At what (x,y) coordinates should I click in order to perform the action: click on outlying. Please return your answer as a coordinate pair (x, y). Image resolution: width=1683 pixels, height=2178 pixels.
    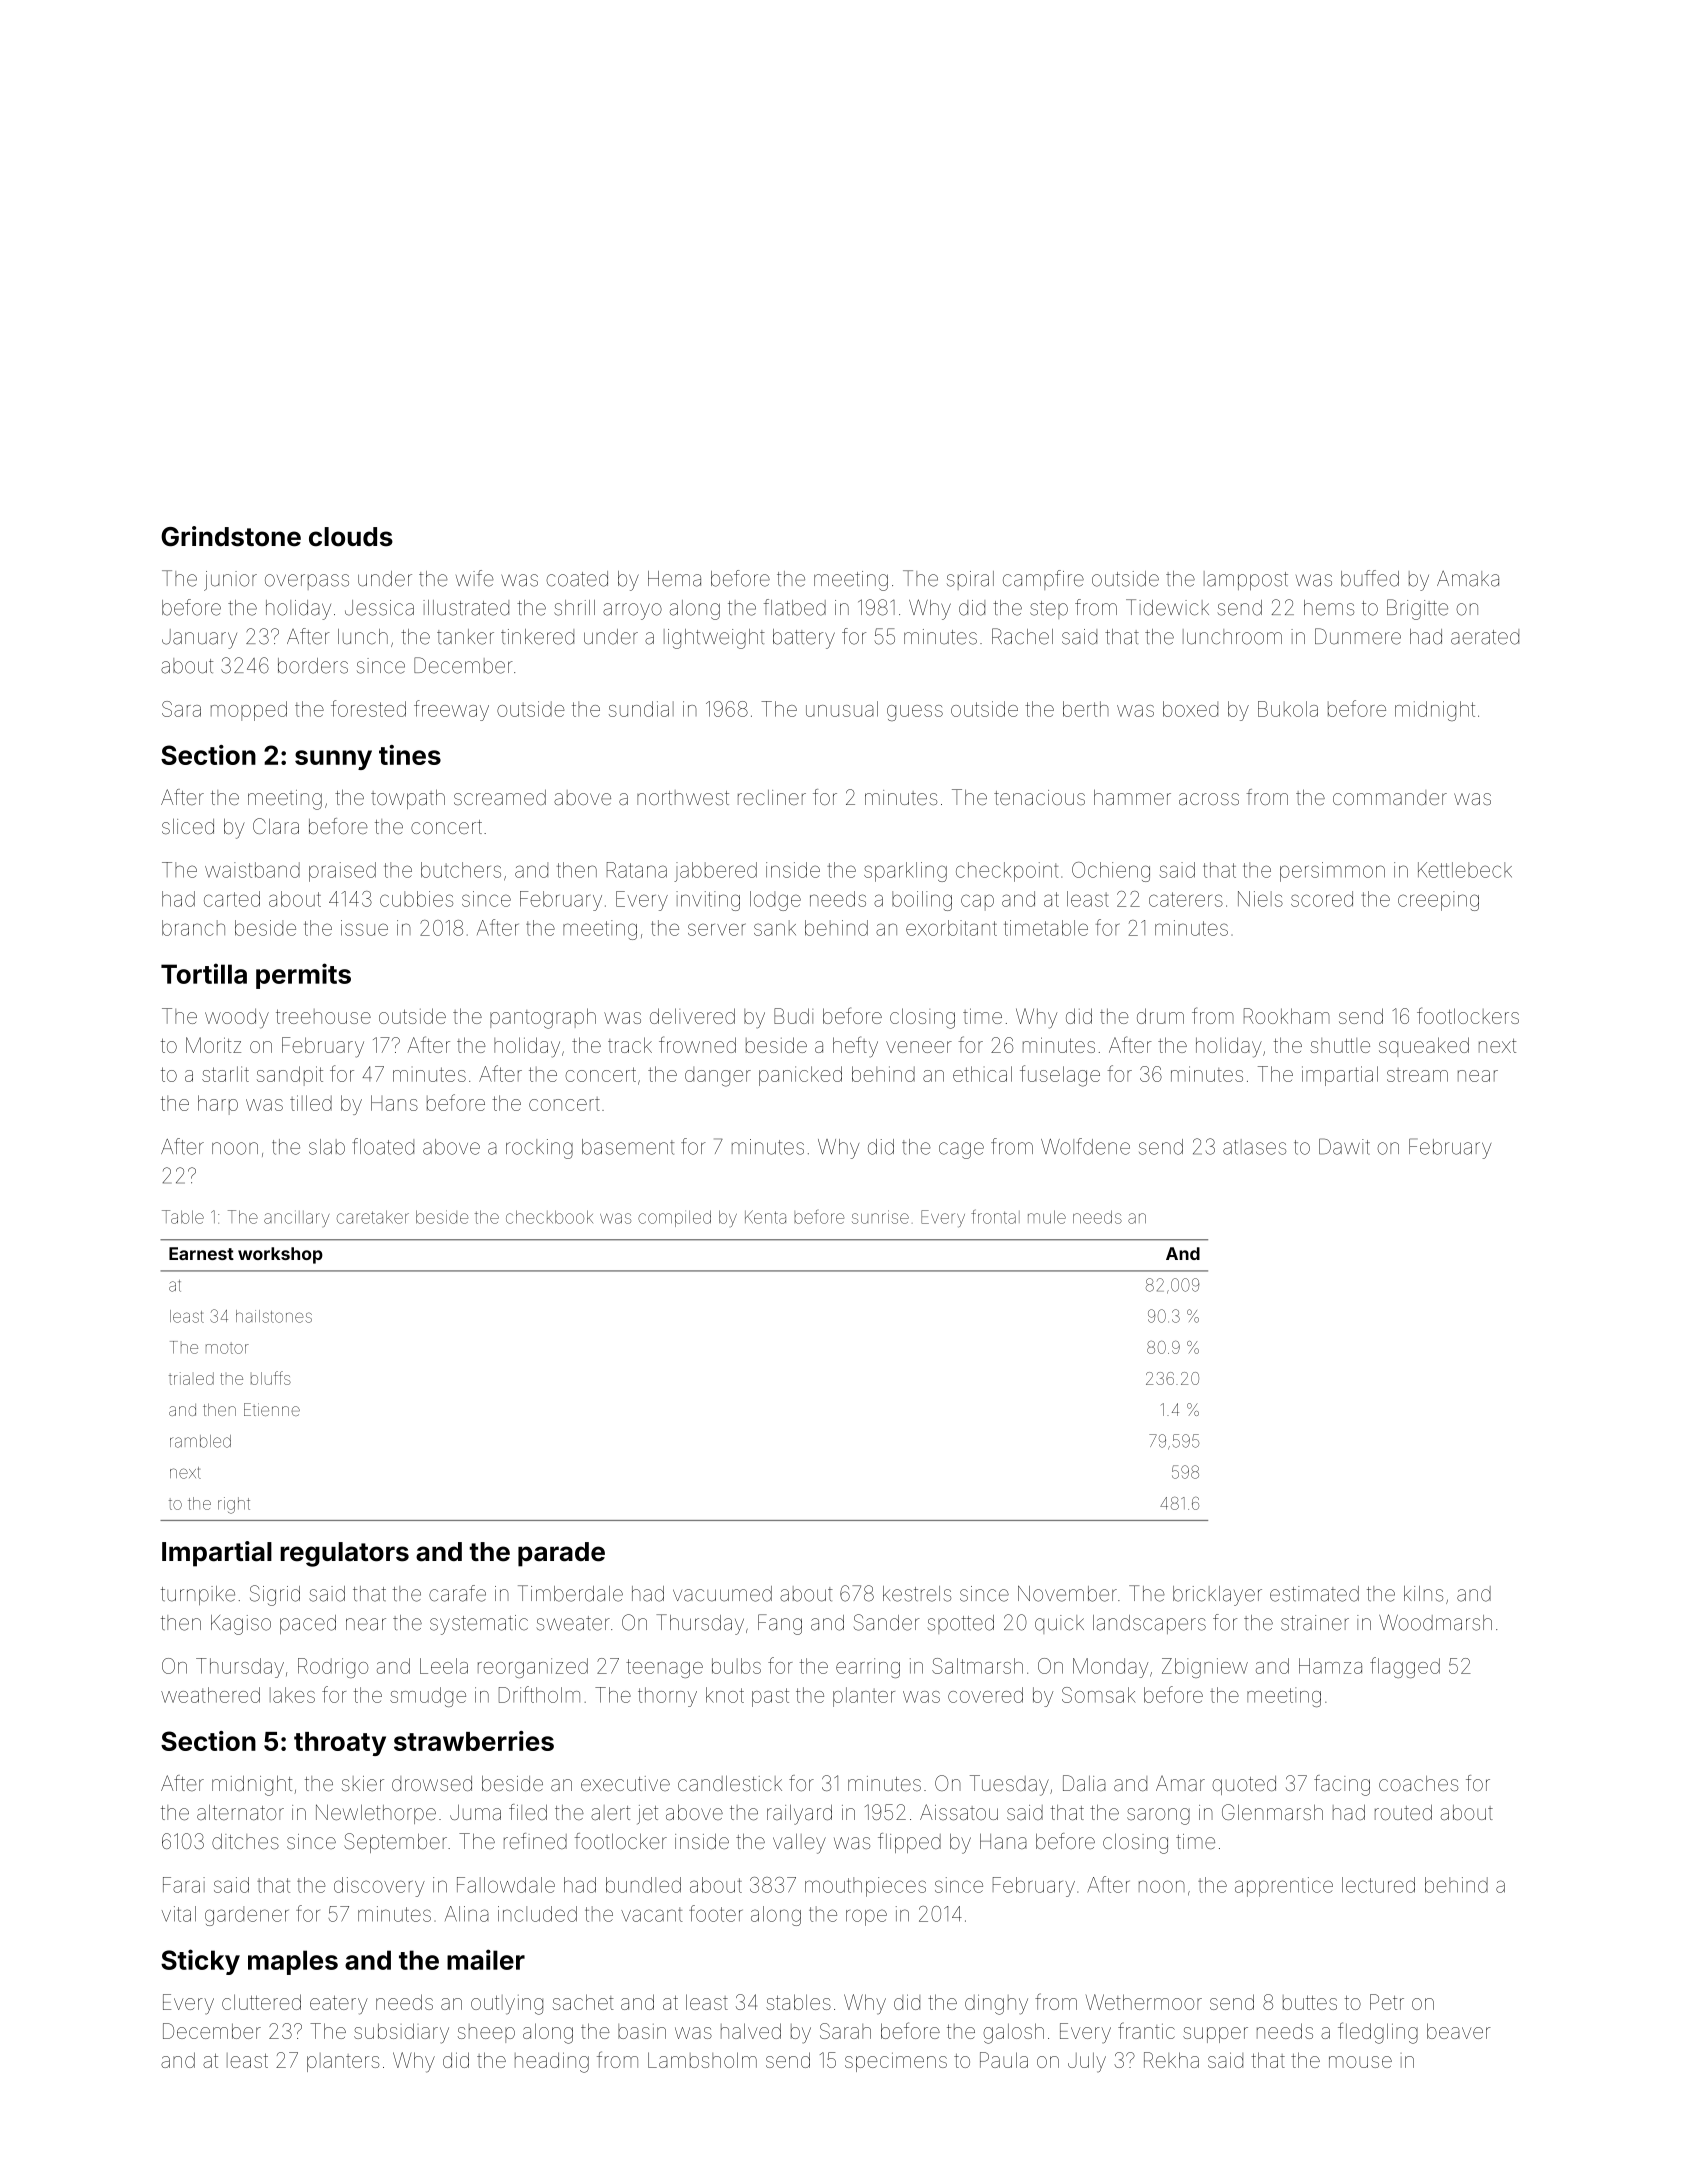
    Looking at the image, I should click on (507, 2005).
